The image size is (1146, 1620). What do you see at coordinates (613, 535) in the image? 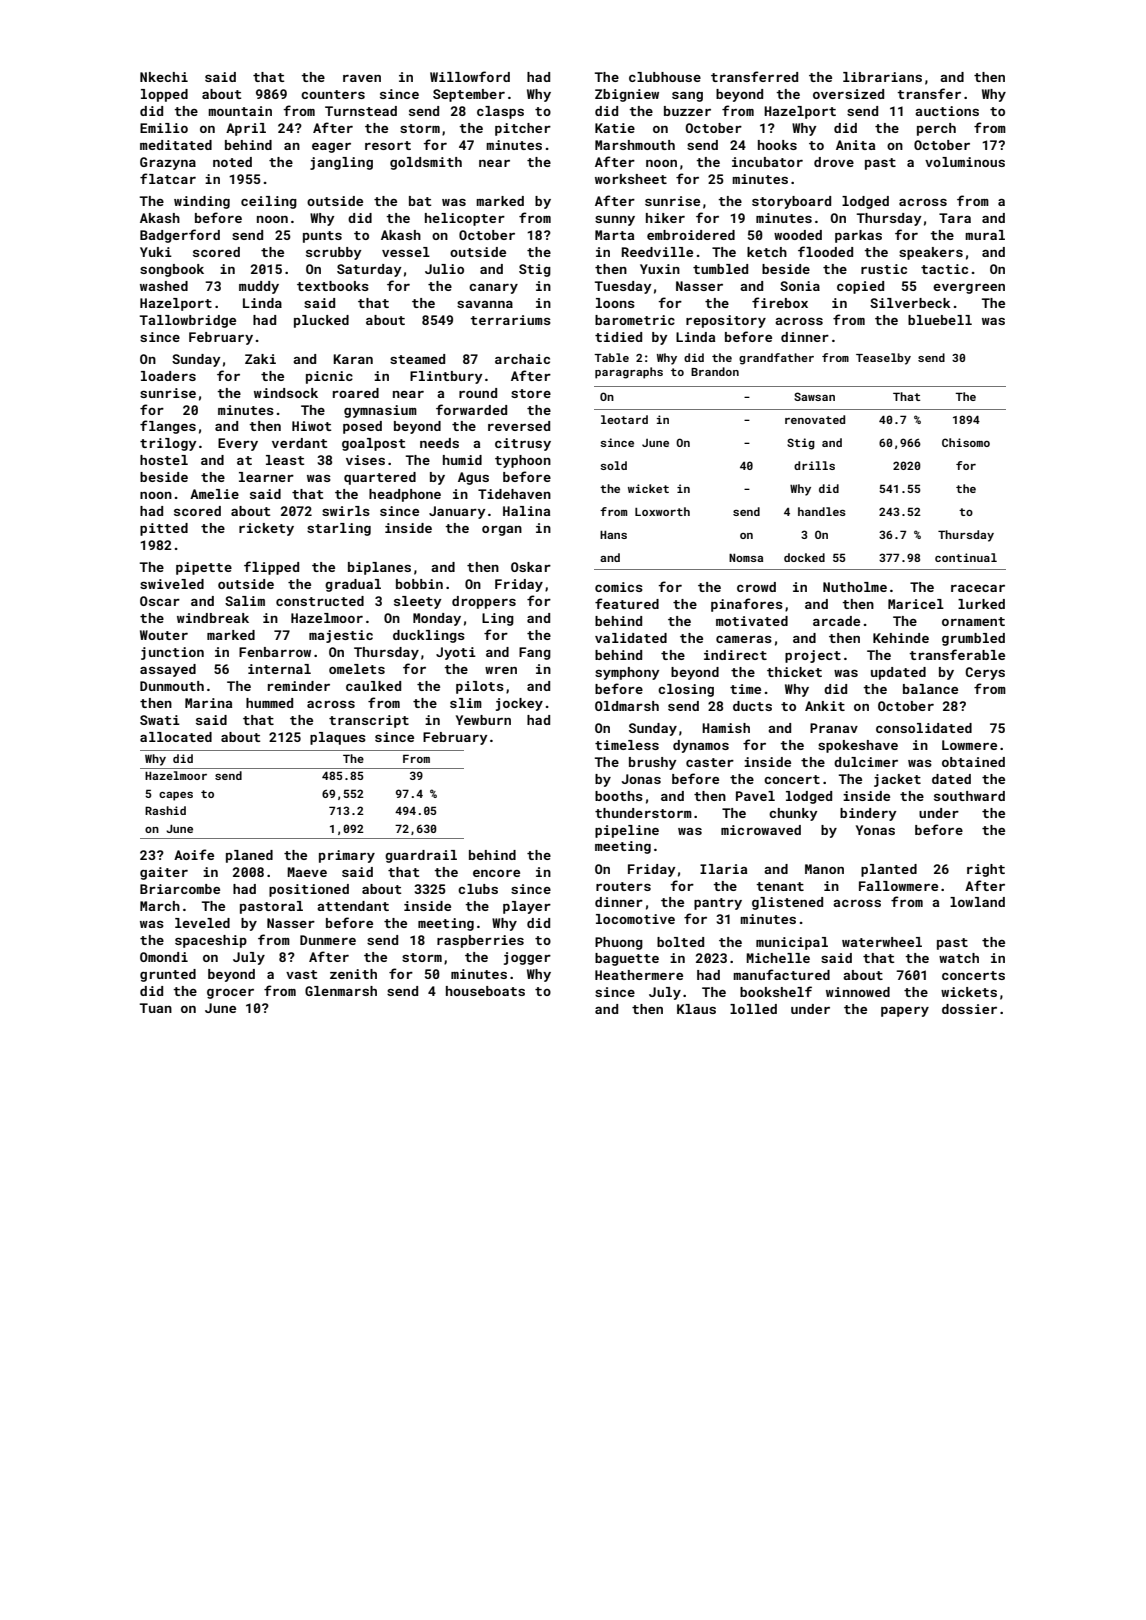
I see `Hans` at bounding box center [613, 535].
